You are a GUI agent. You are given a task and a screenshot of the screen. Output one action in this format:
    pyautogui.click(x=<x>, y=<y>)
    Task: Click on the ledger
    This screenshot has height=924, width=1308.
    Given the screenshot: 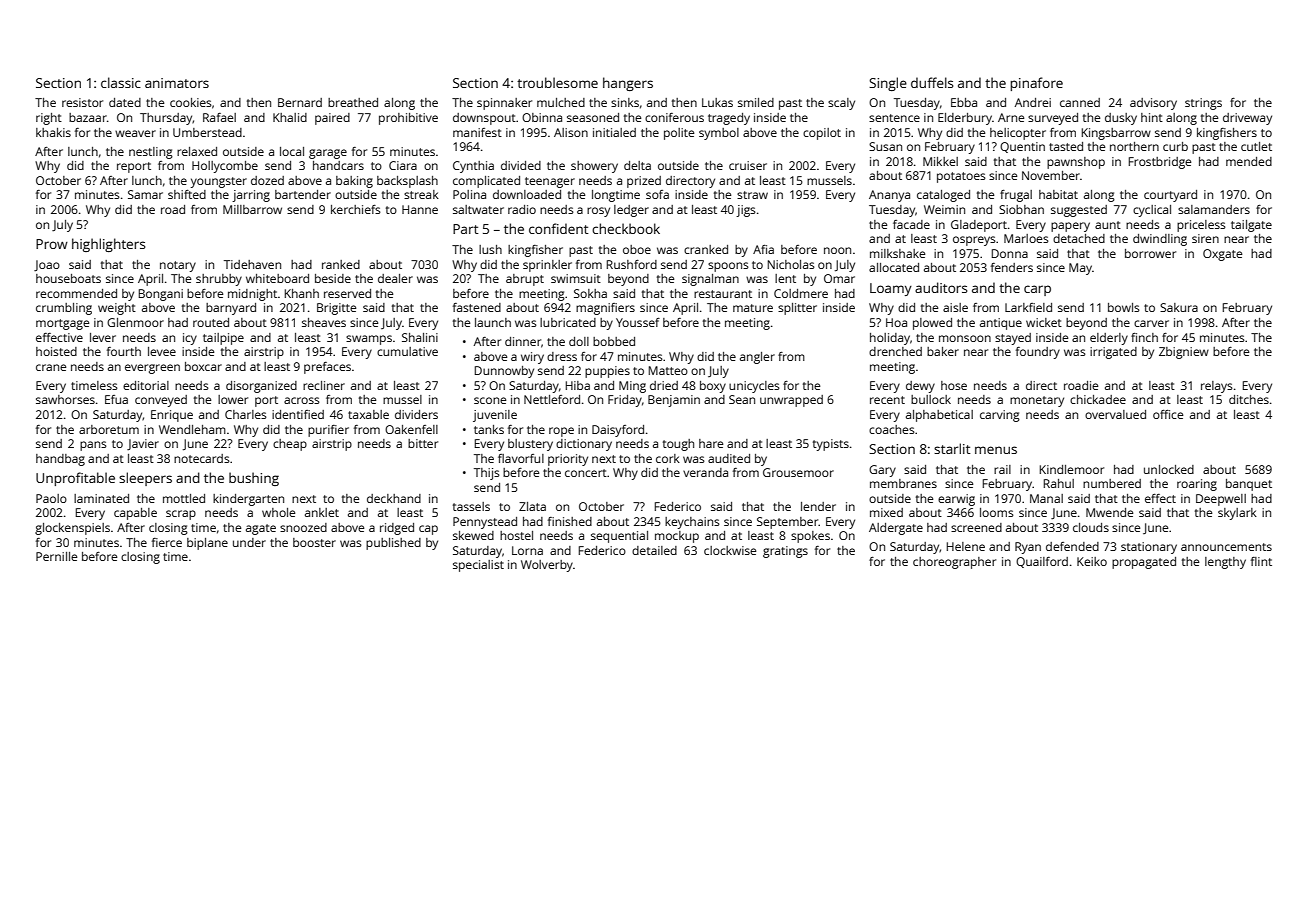 What is the action you would take?
    pyautogui.click(x=631, y=211)
